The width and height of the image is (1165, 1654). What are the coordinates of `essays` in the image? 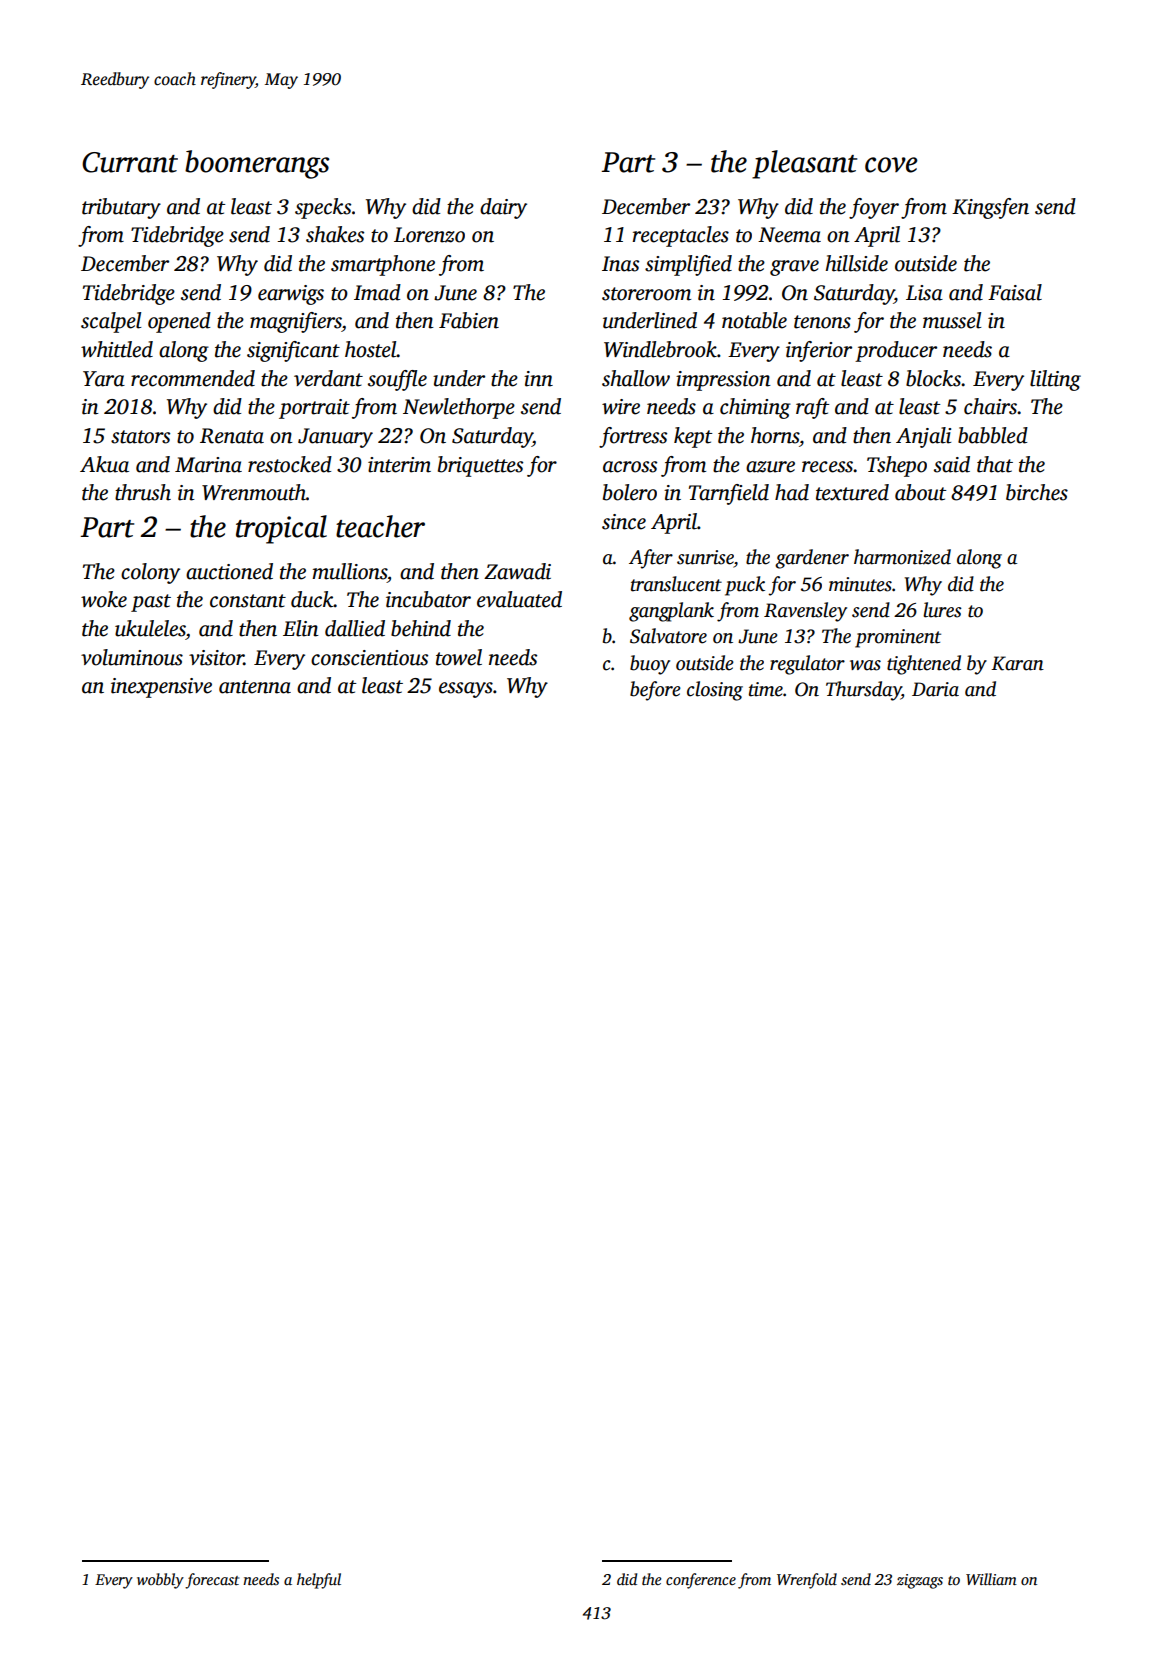 It's located at (466, 690).
